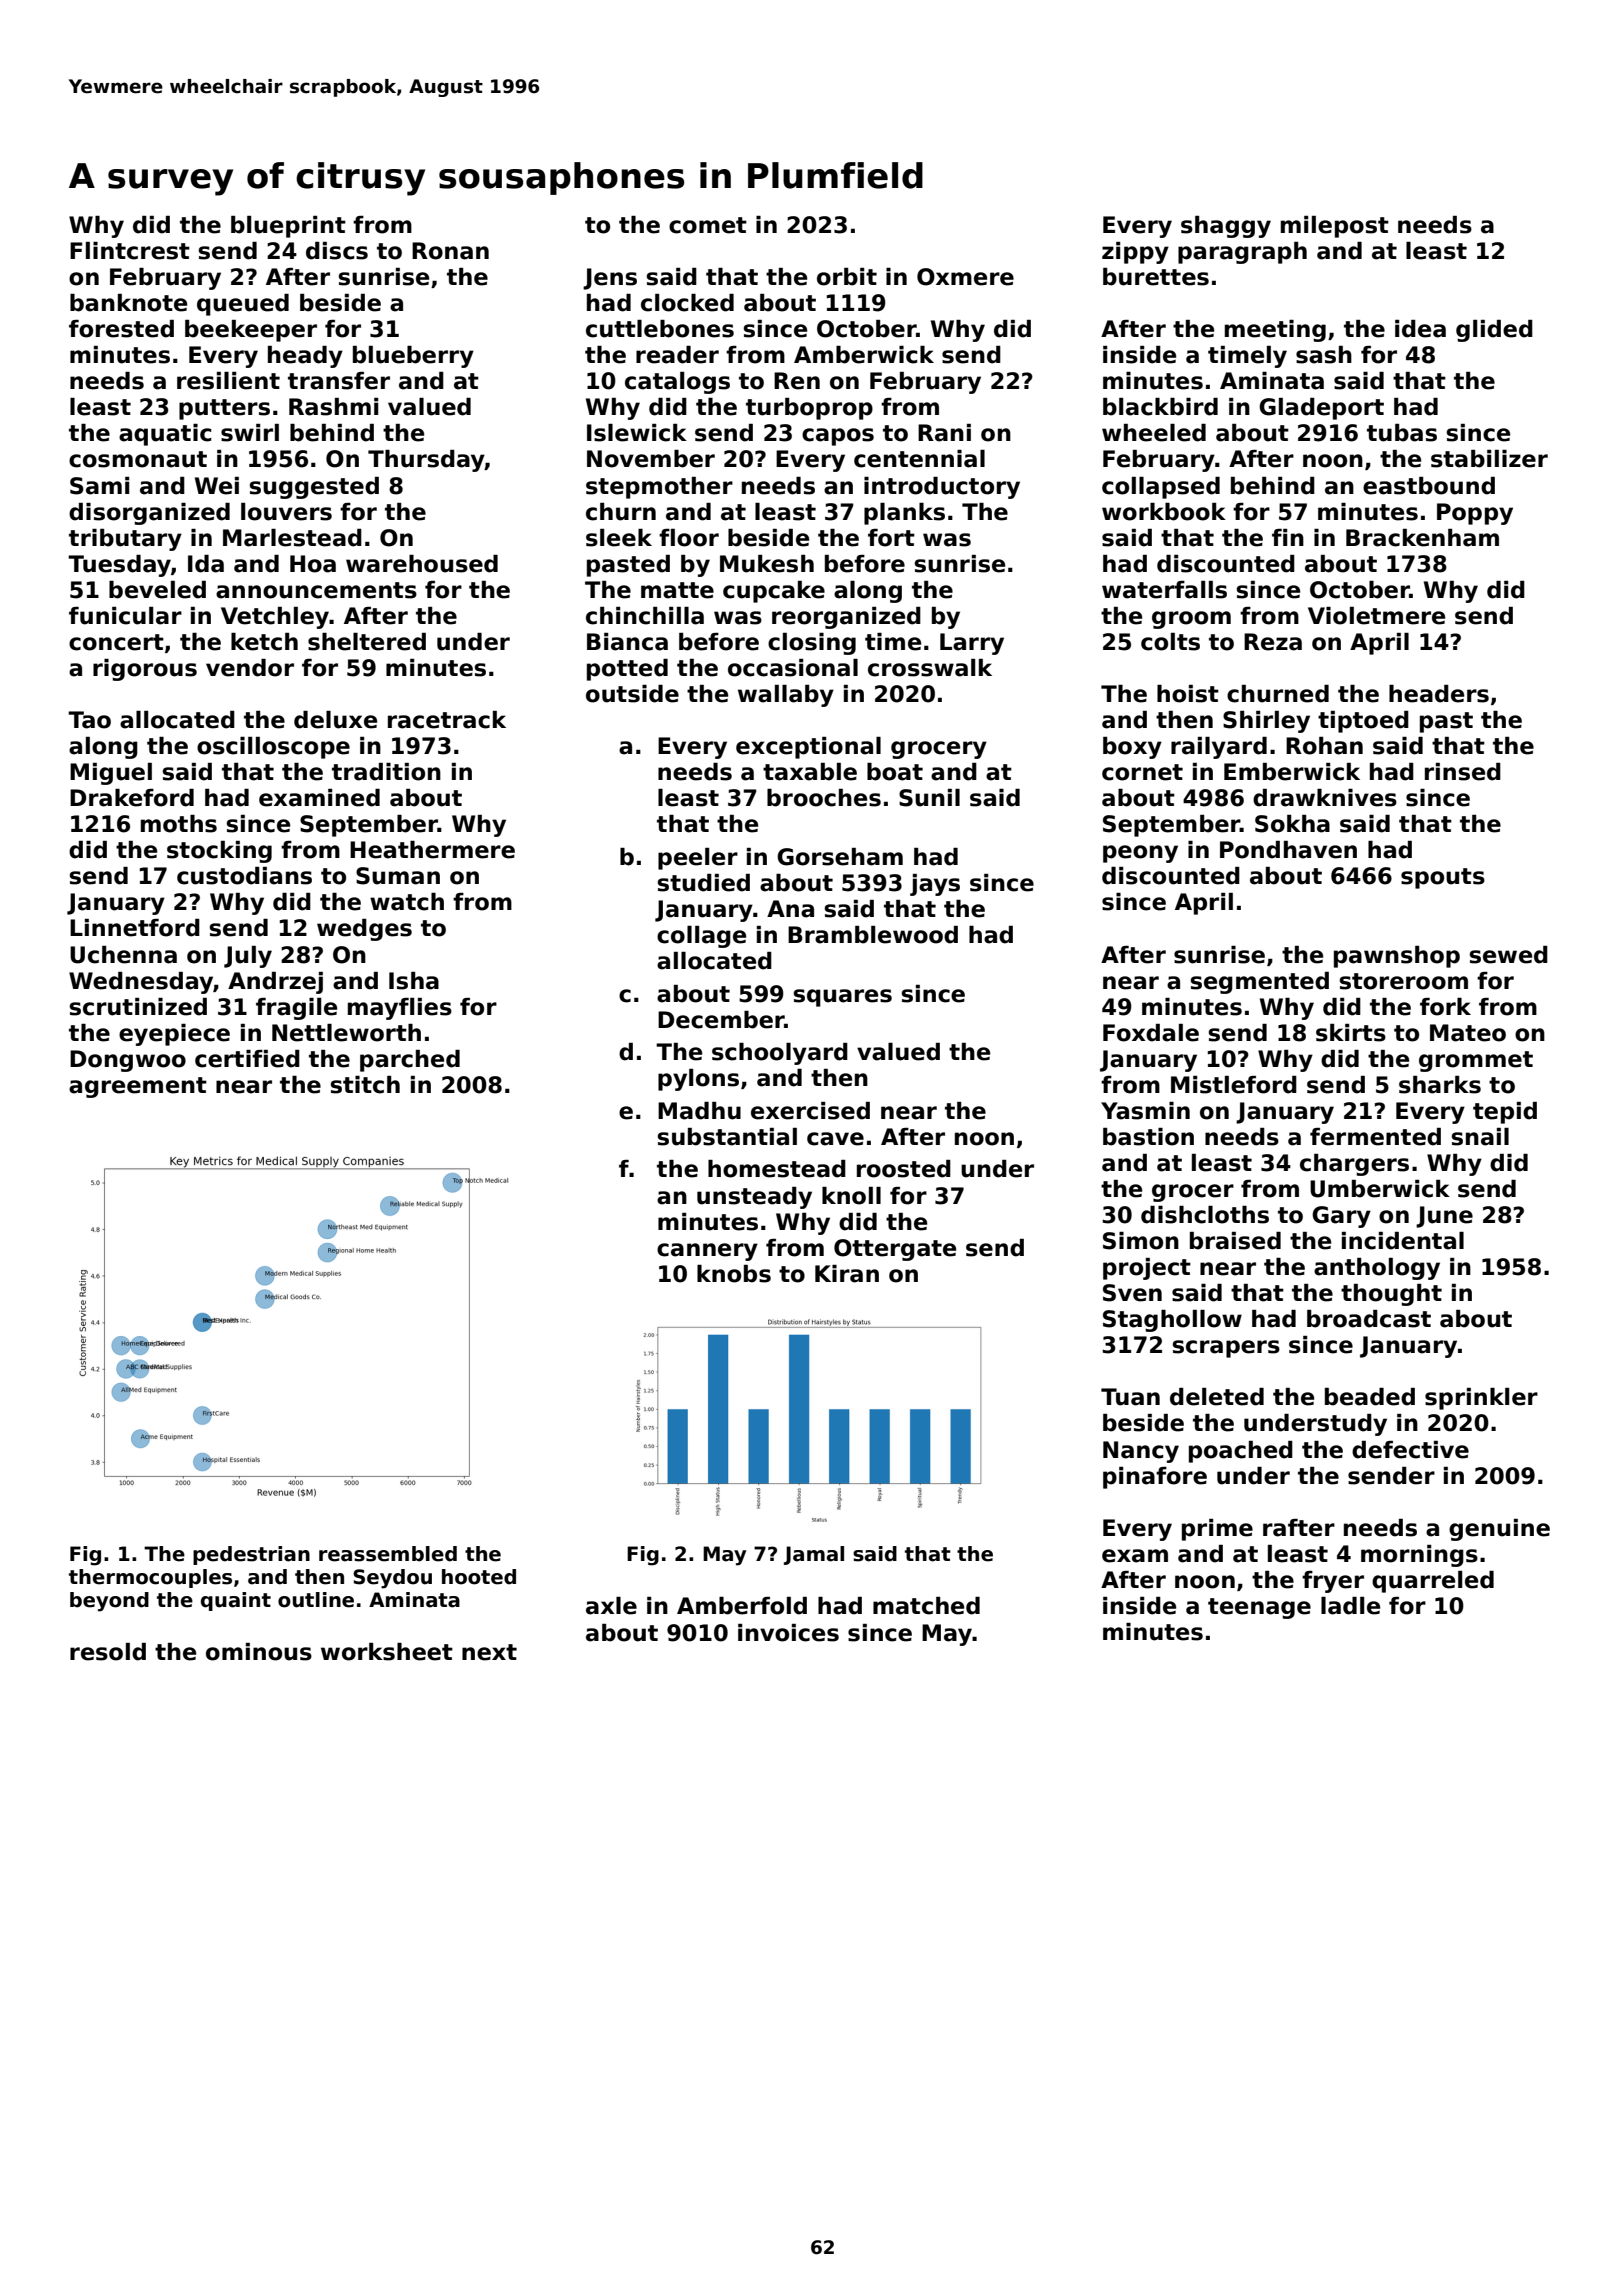 This screenshot has height=2292, width=1620. I want to click on Larry, so click(972, 644).
